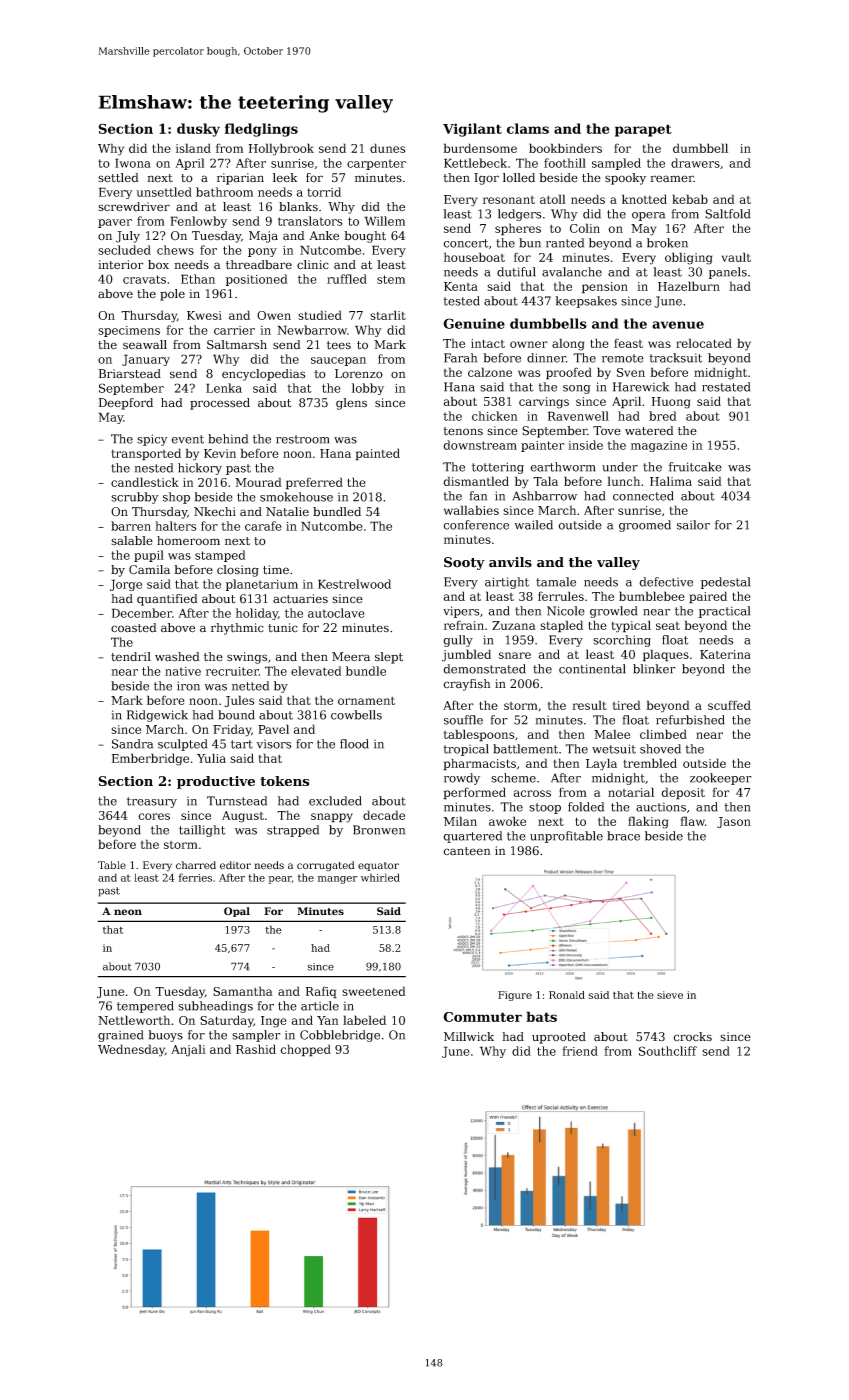 This screenshot has width=849, height=1400. Describe the element at coordinates (528, 128) in the screenshot. I see `clams` at that location.
